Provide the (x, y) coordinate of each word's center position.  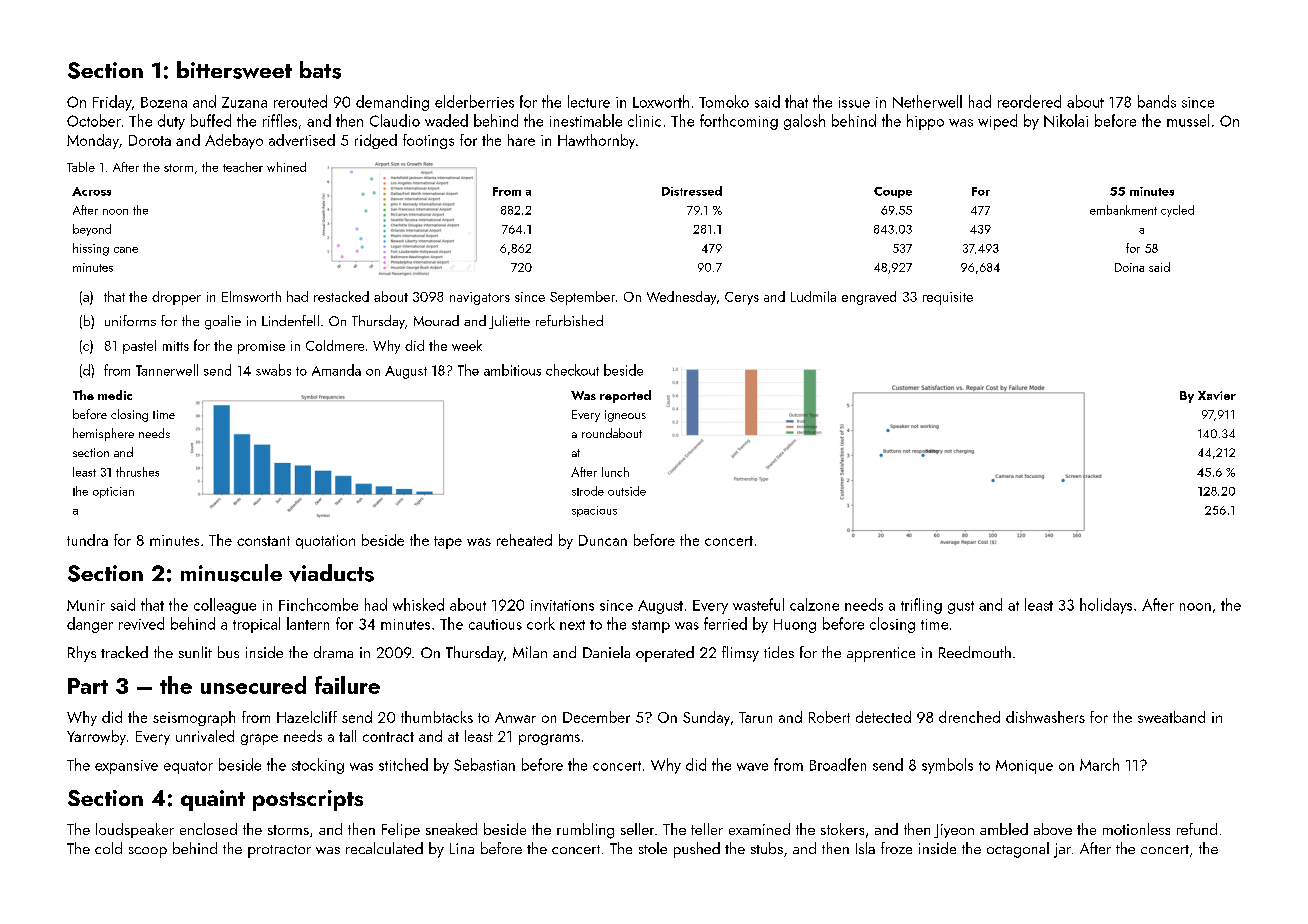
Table (81, 167)
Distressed (692, 191)
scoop (148, 852)
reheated (524, 540)
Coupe (893, 192)
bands (1157, 101)
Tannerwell (167, 370)
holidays (1106, 606)
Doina (1129, 267)
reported (625, 396)
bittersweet (234, 70)
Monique (1024, 767)
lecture (589, 101)
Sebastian (484, 764)
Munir (86, 605)
